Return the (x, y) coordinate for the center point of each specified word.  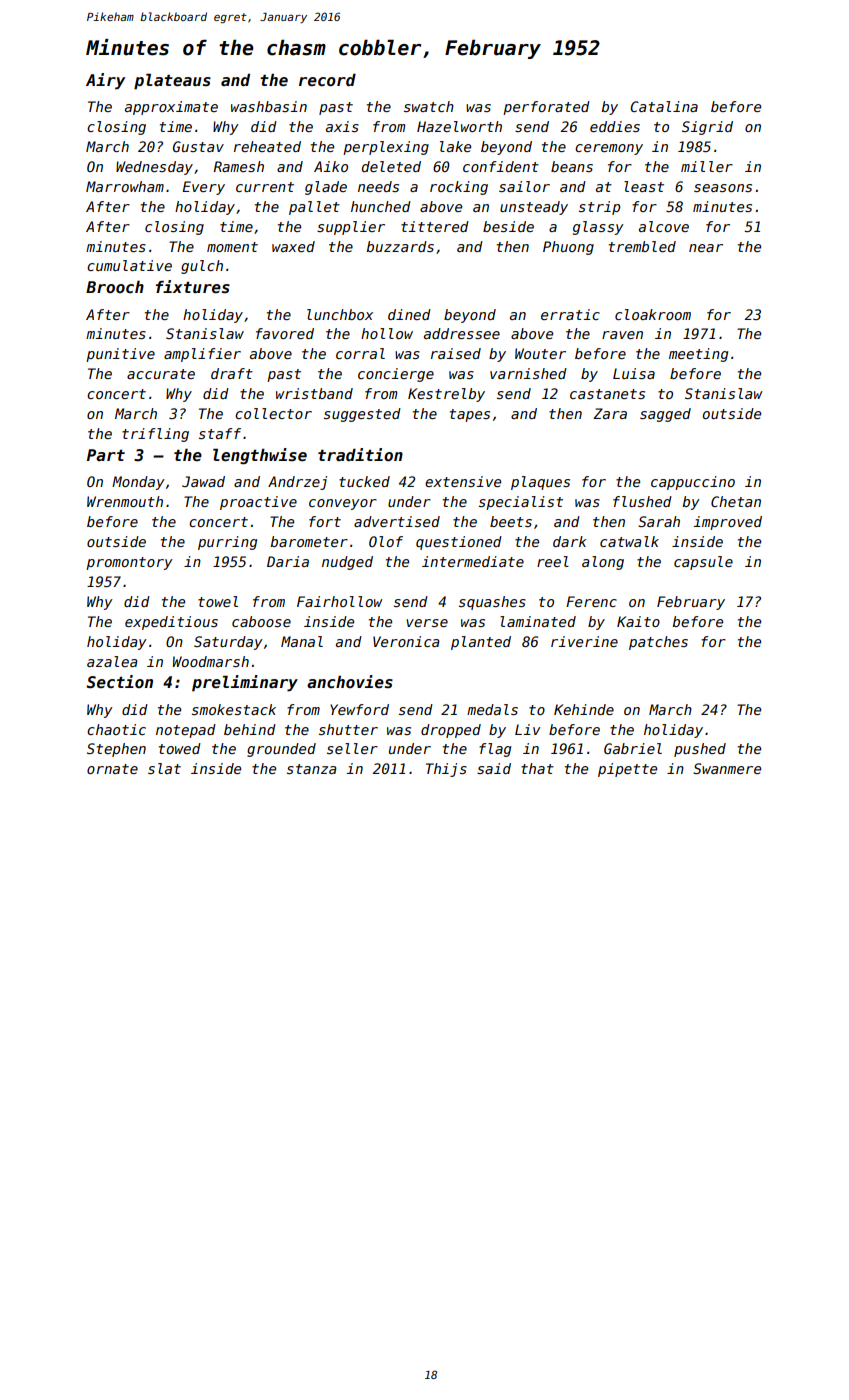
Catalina (664, 106)
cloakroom (653, 314)
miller (707, 166)
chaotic (116, 729)
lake (455, 146)
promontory (129, 563)
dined (409, 314)
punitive (120, 355)
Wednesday (154, 168)
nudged (347, 563)
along (603, 563)
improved (728, 523)
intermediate (473, 561)
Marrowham (125, 186)
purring (227, 543)
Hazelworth (459, 126)
